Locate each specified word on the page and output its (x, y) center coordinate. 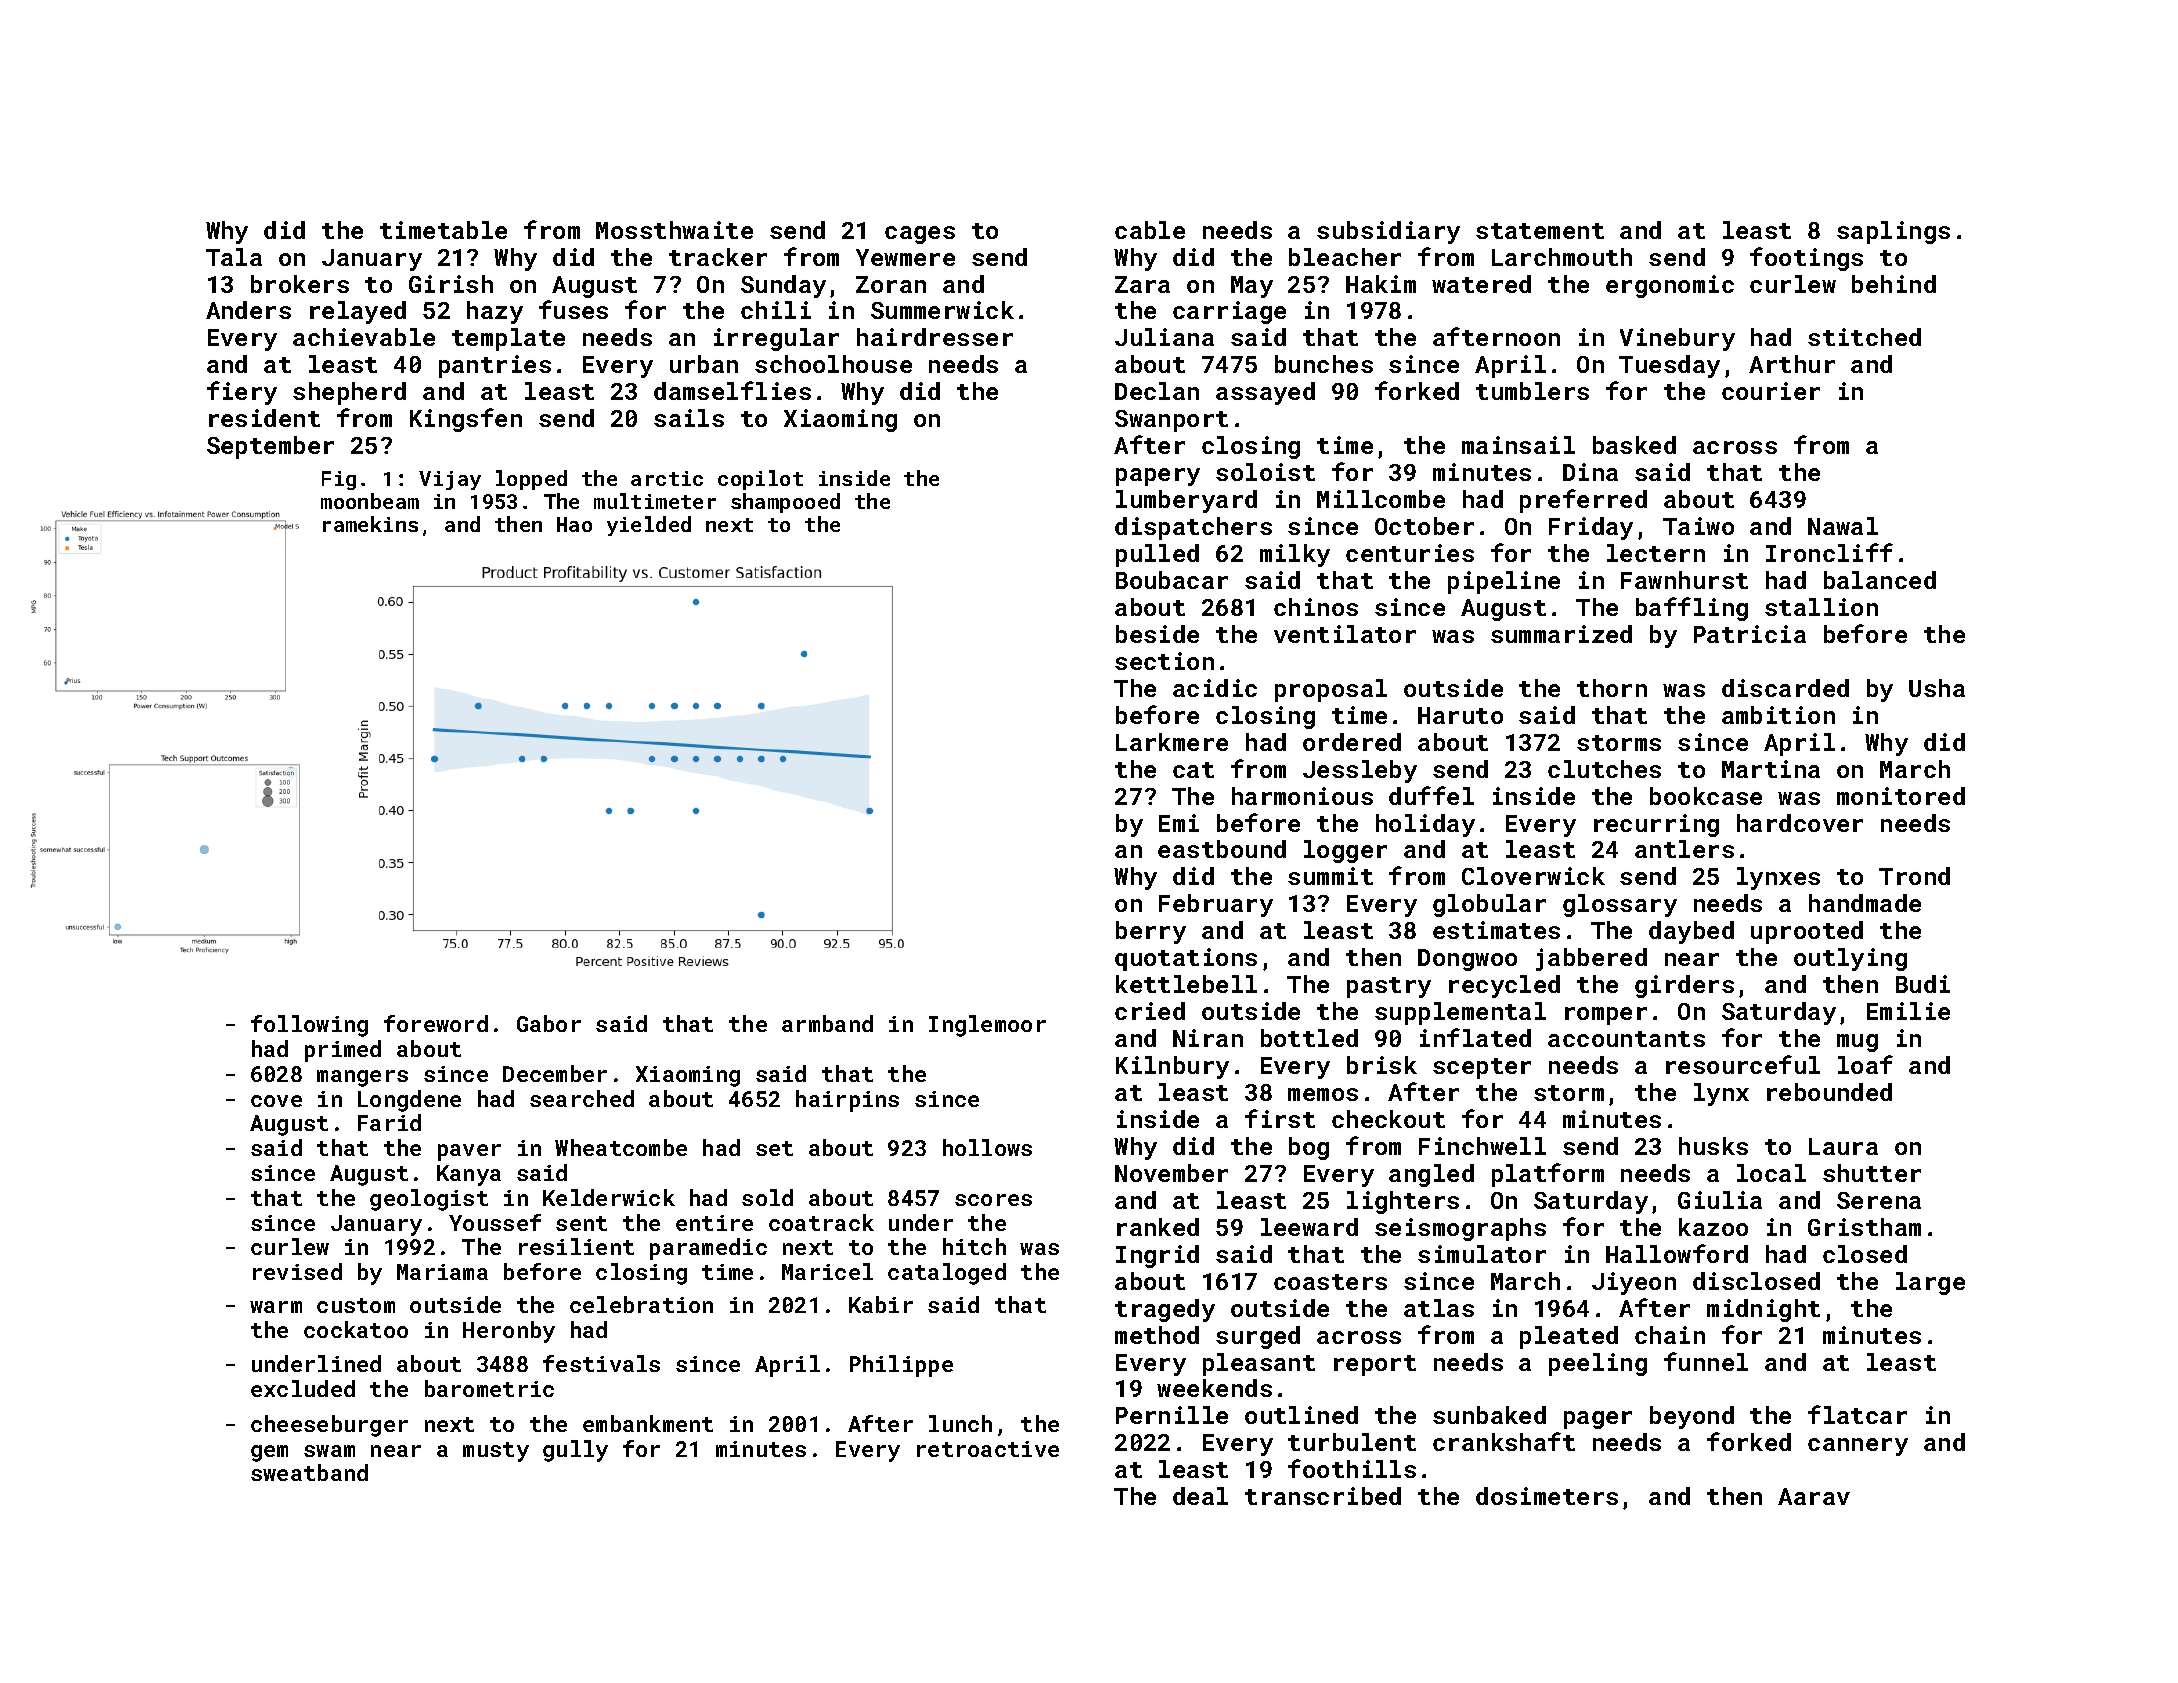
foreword (436, 1023)
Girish (451, 284)
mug (1857, 1043)
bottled (1309, 1038)
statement (1540, 231)
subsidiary (1388, 232)
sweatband (309, 1472)
